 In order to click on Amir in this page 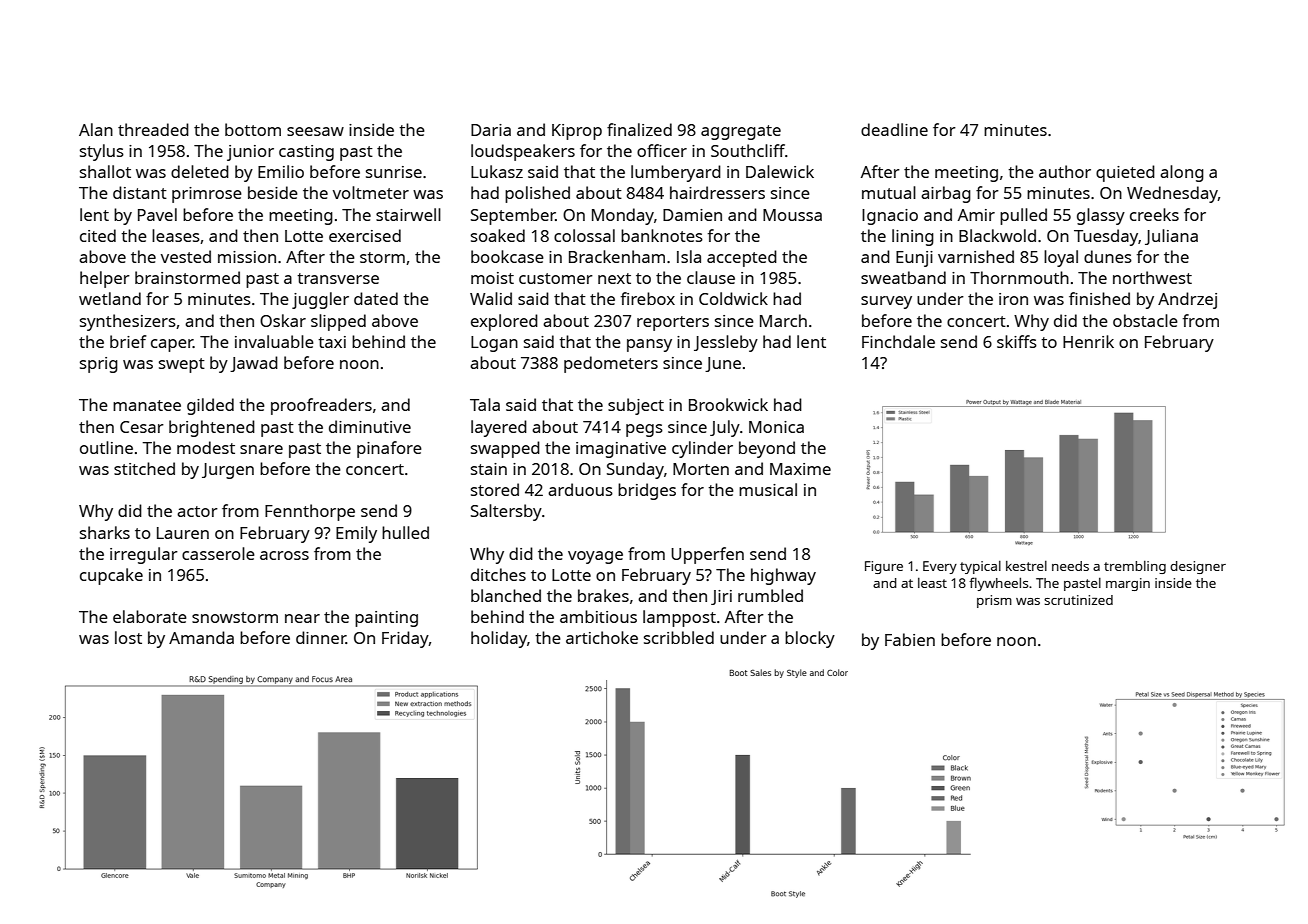, I will do `click(976, 215)`.
